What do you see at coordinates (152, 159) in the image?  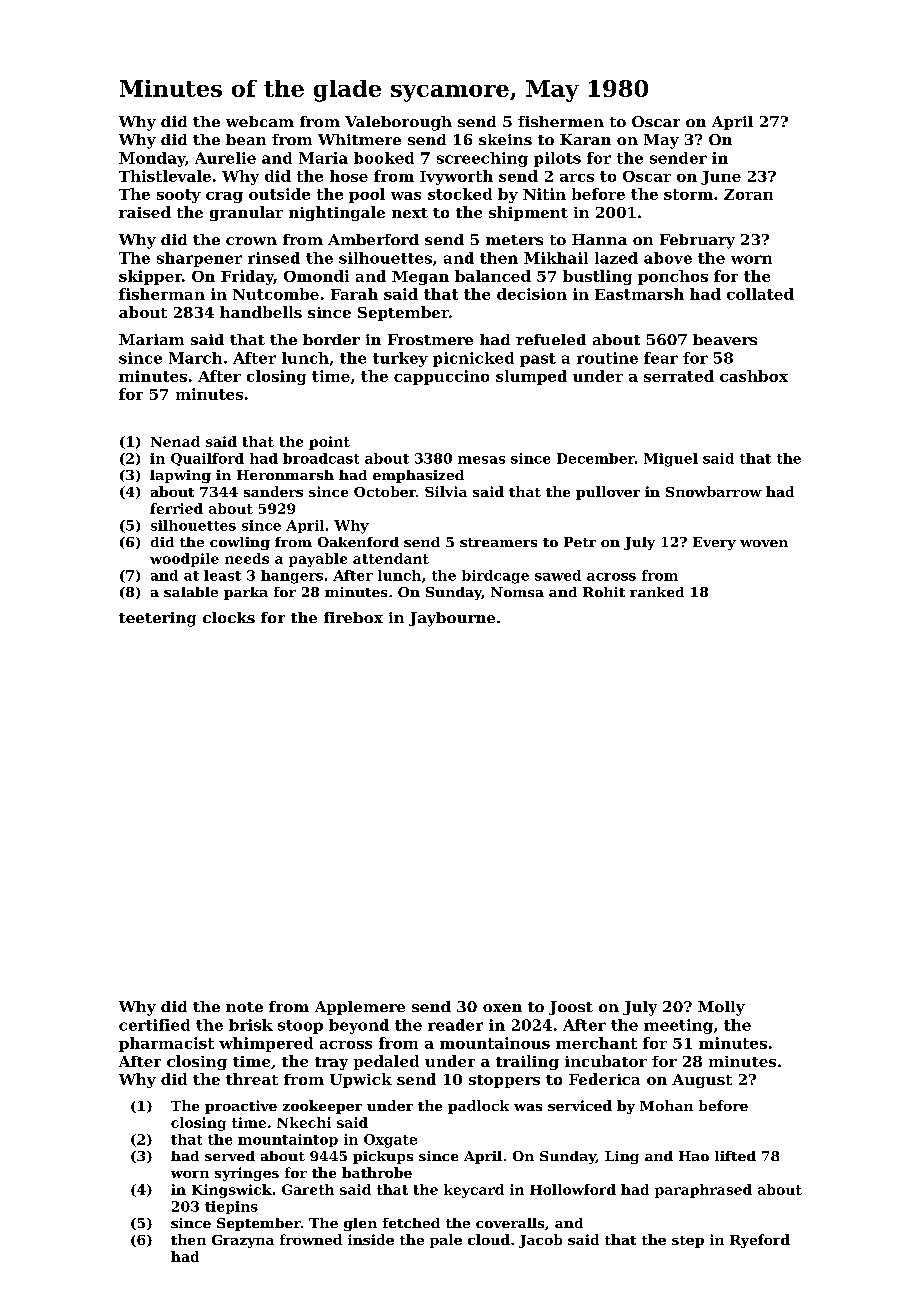 I see `Monday` at bounding box center [152, 159].
